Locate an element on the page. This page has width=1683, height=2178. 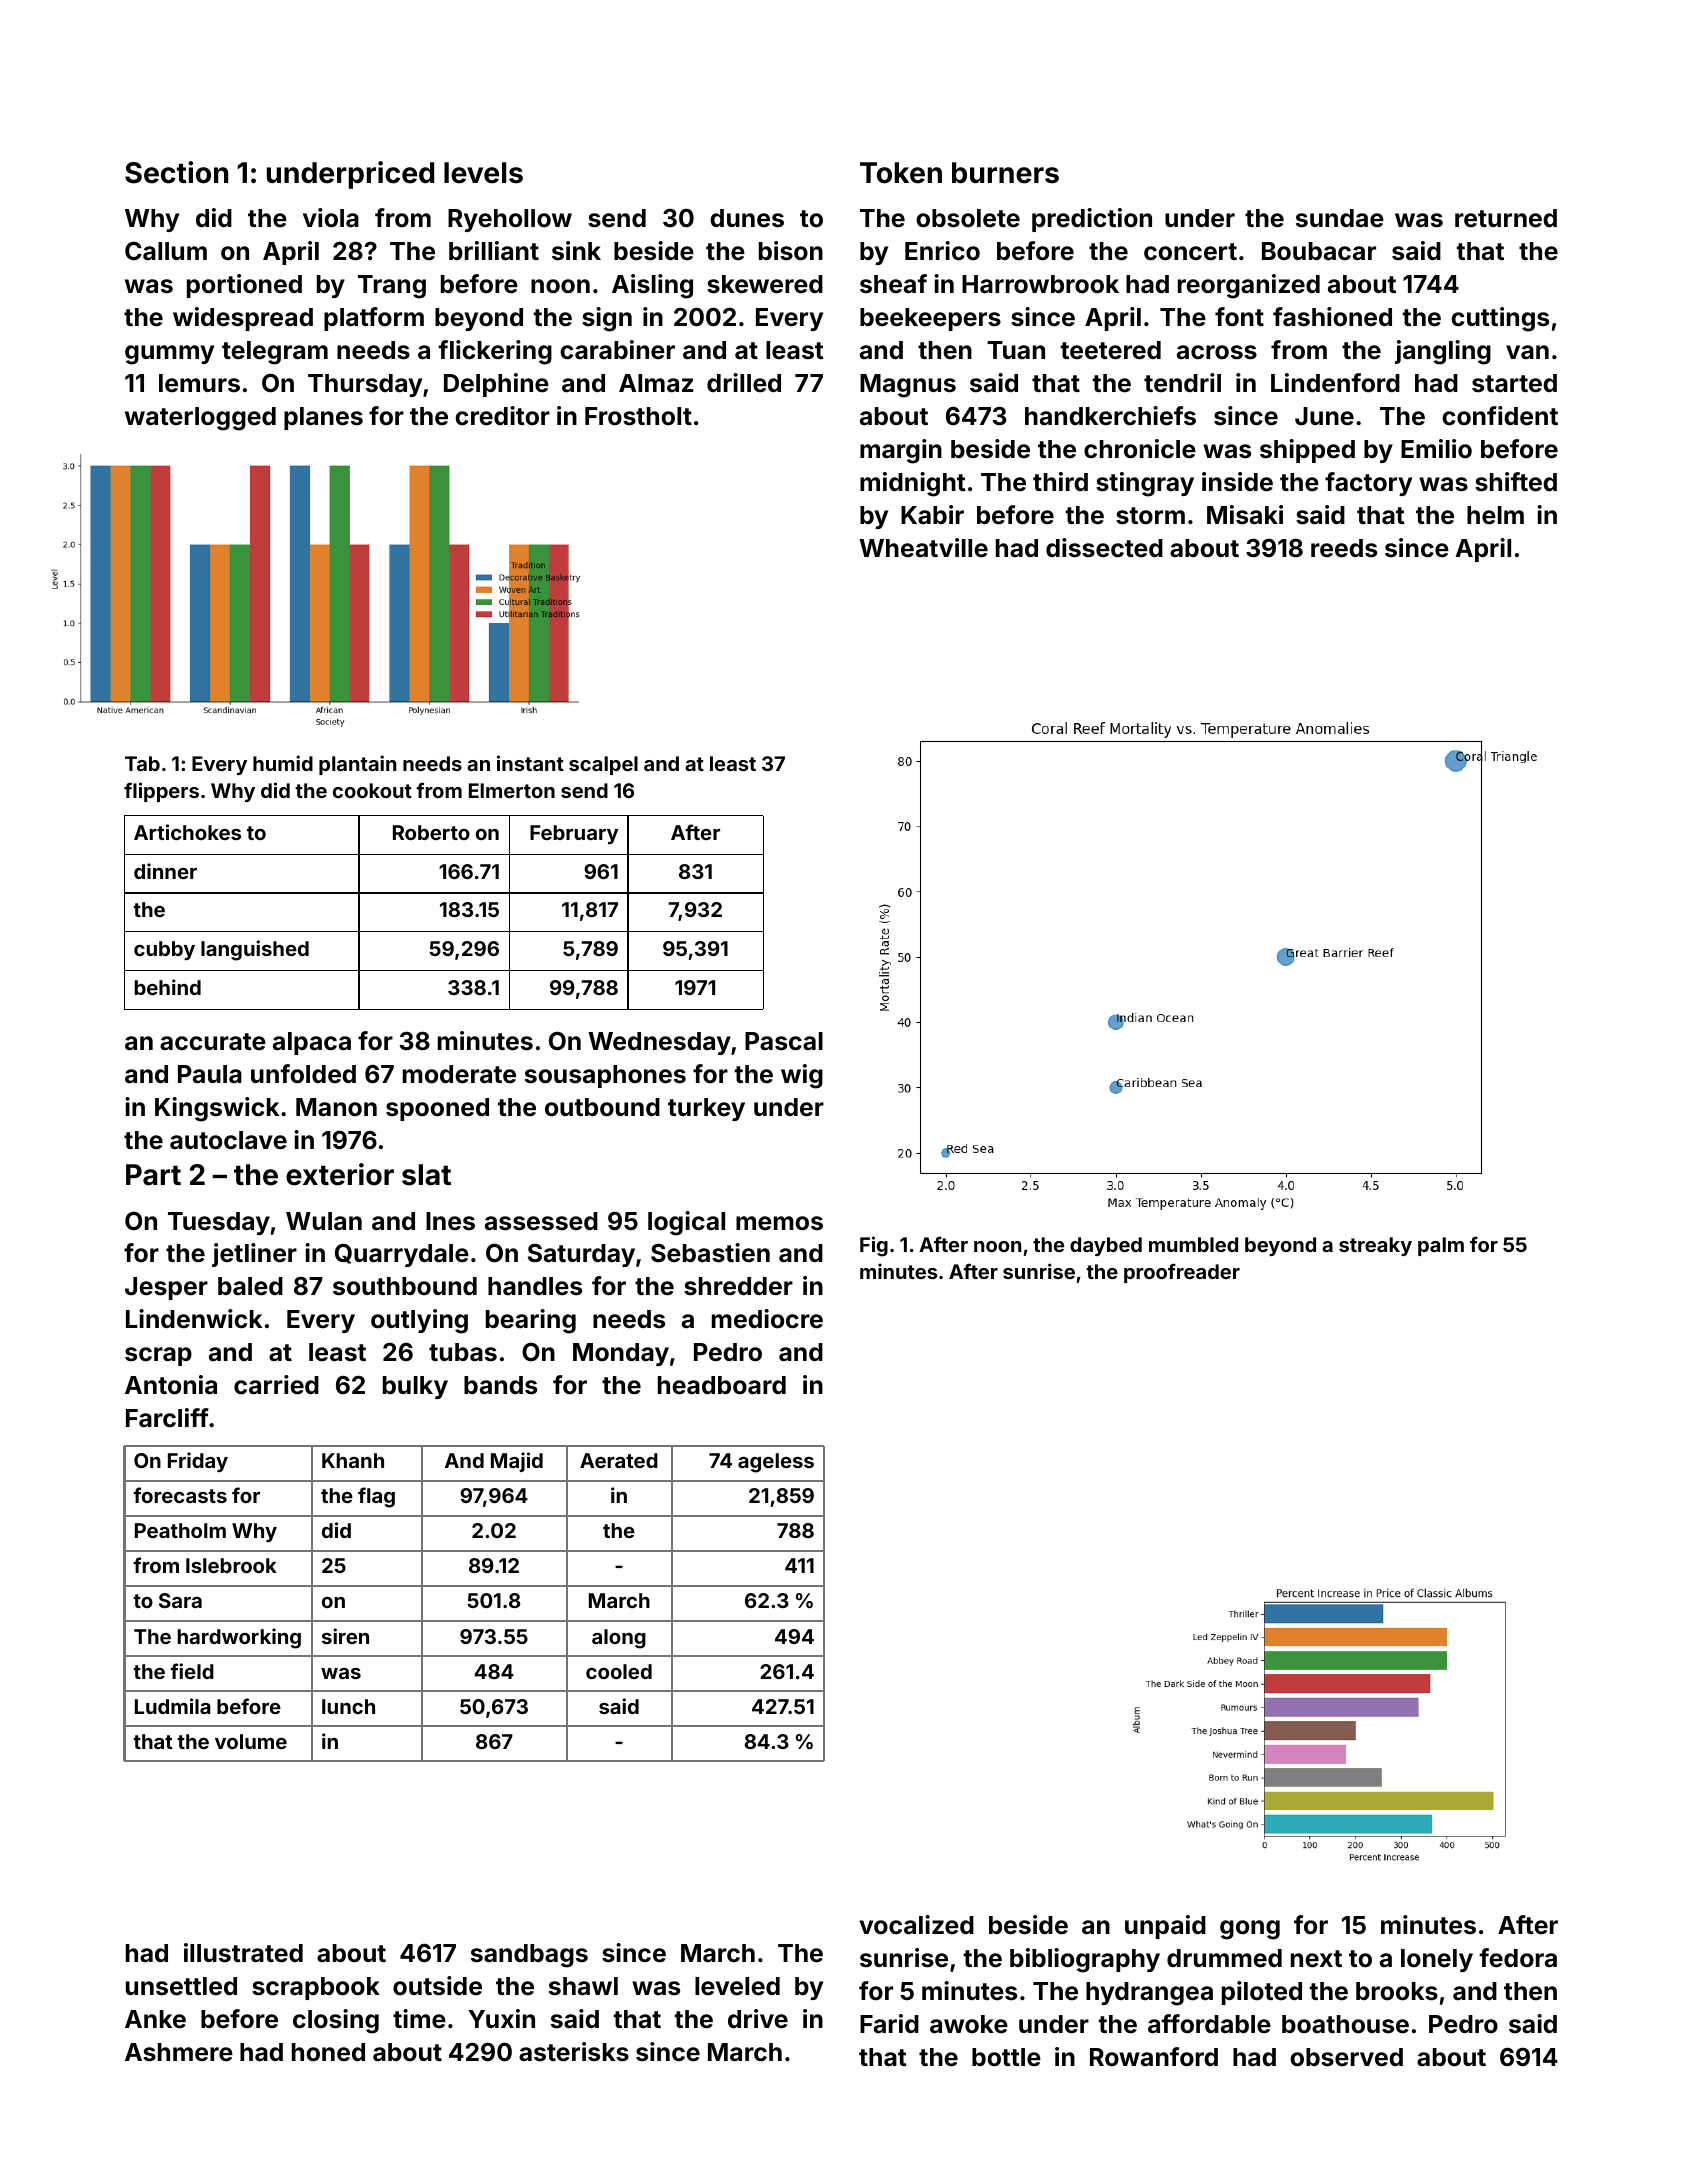
Manon is located at coordinates (336, 1107).
